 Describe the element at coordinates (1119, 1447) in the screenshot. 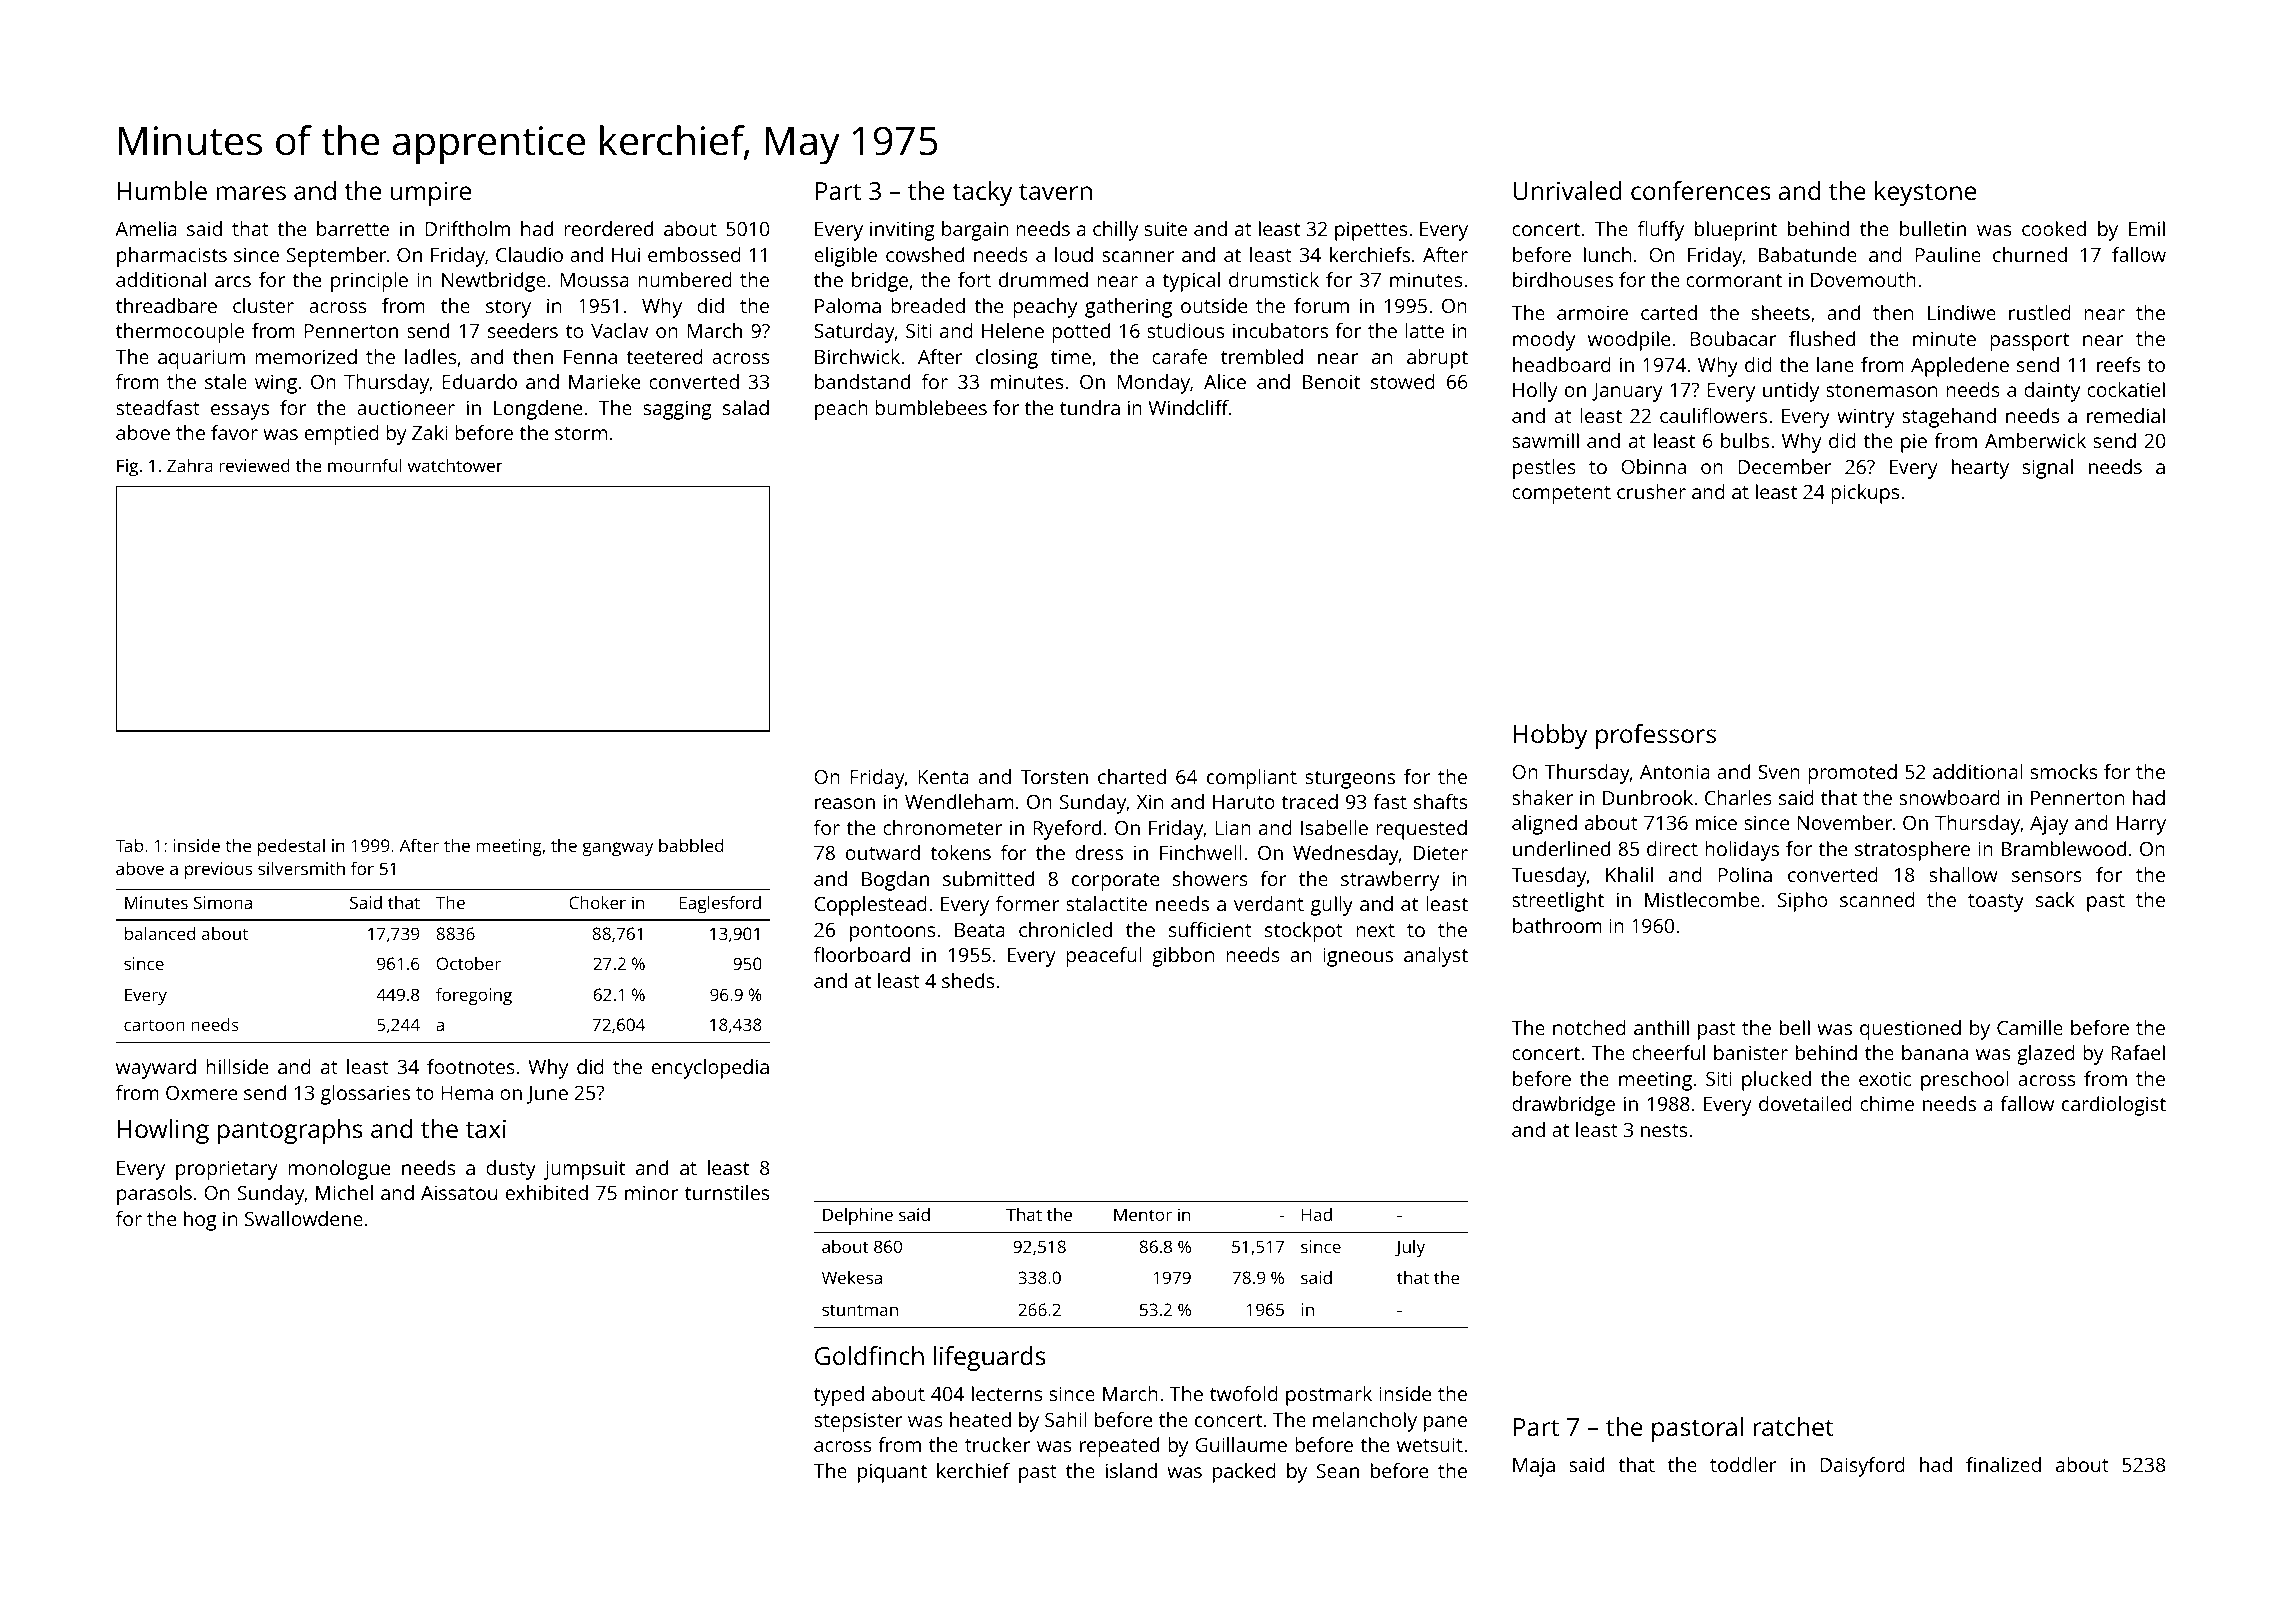

I see `repeated` at that location.
